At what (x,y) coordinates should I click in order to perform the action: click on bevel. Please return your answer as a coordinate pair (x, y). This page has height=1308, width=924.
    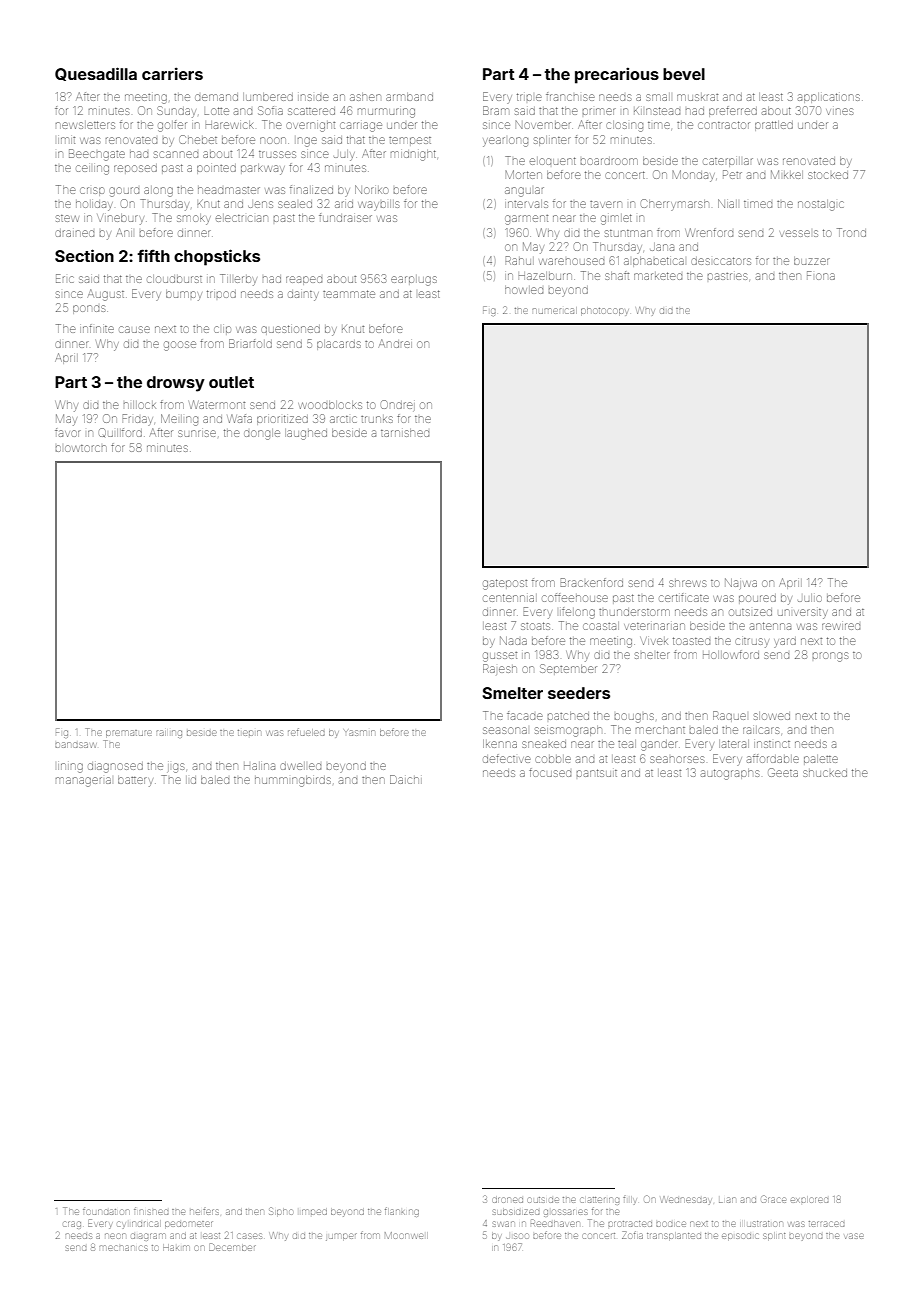
    Looking at the image, I should click on (684, 74).
